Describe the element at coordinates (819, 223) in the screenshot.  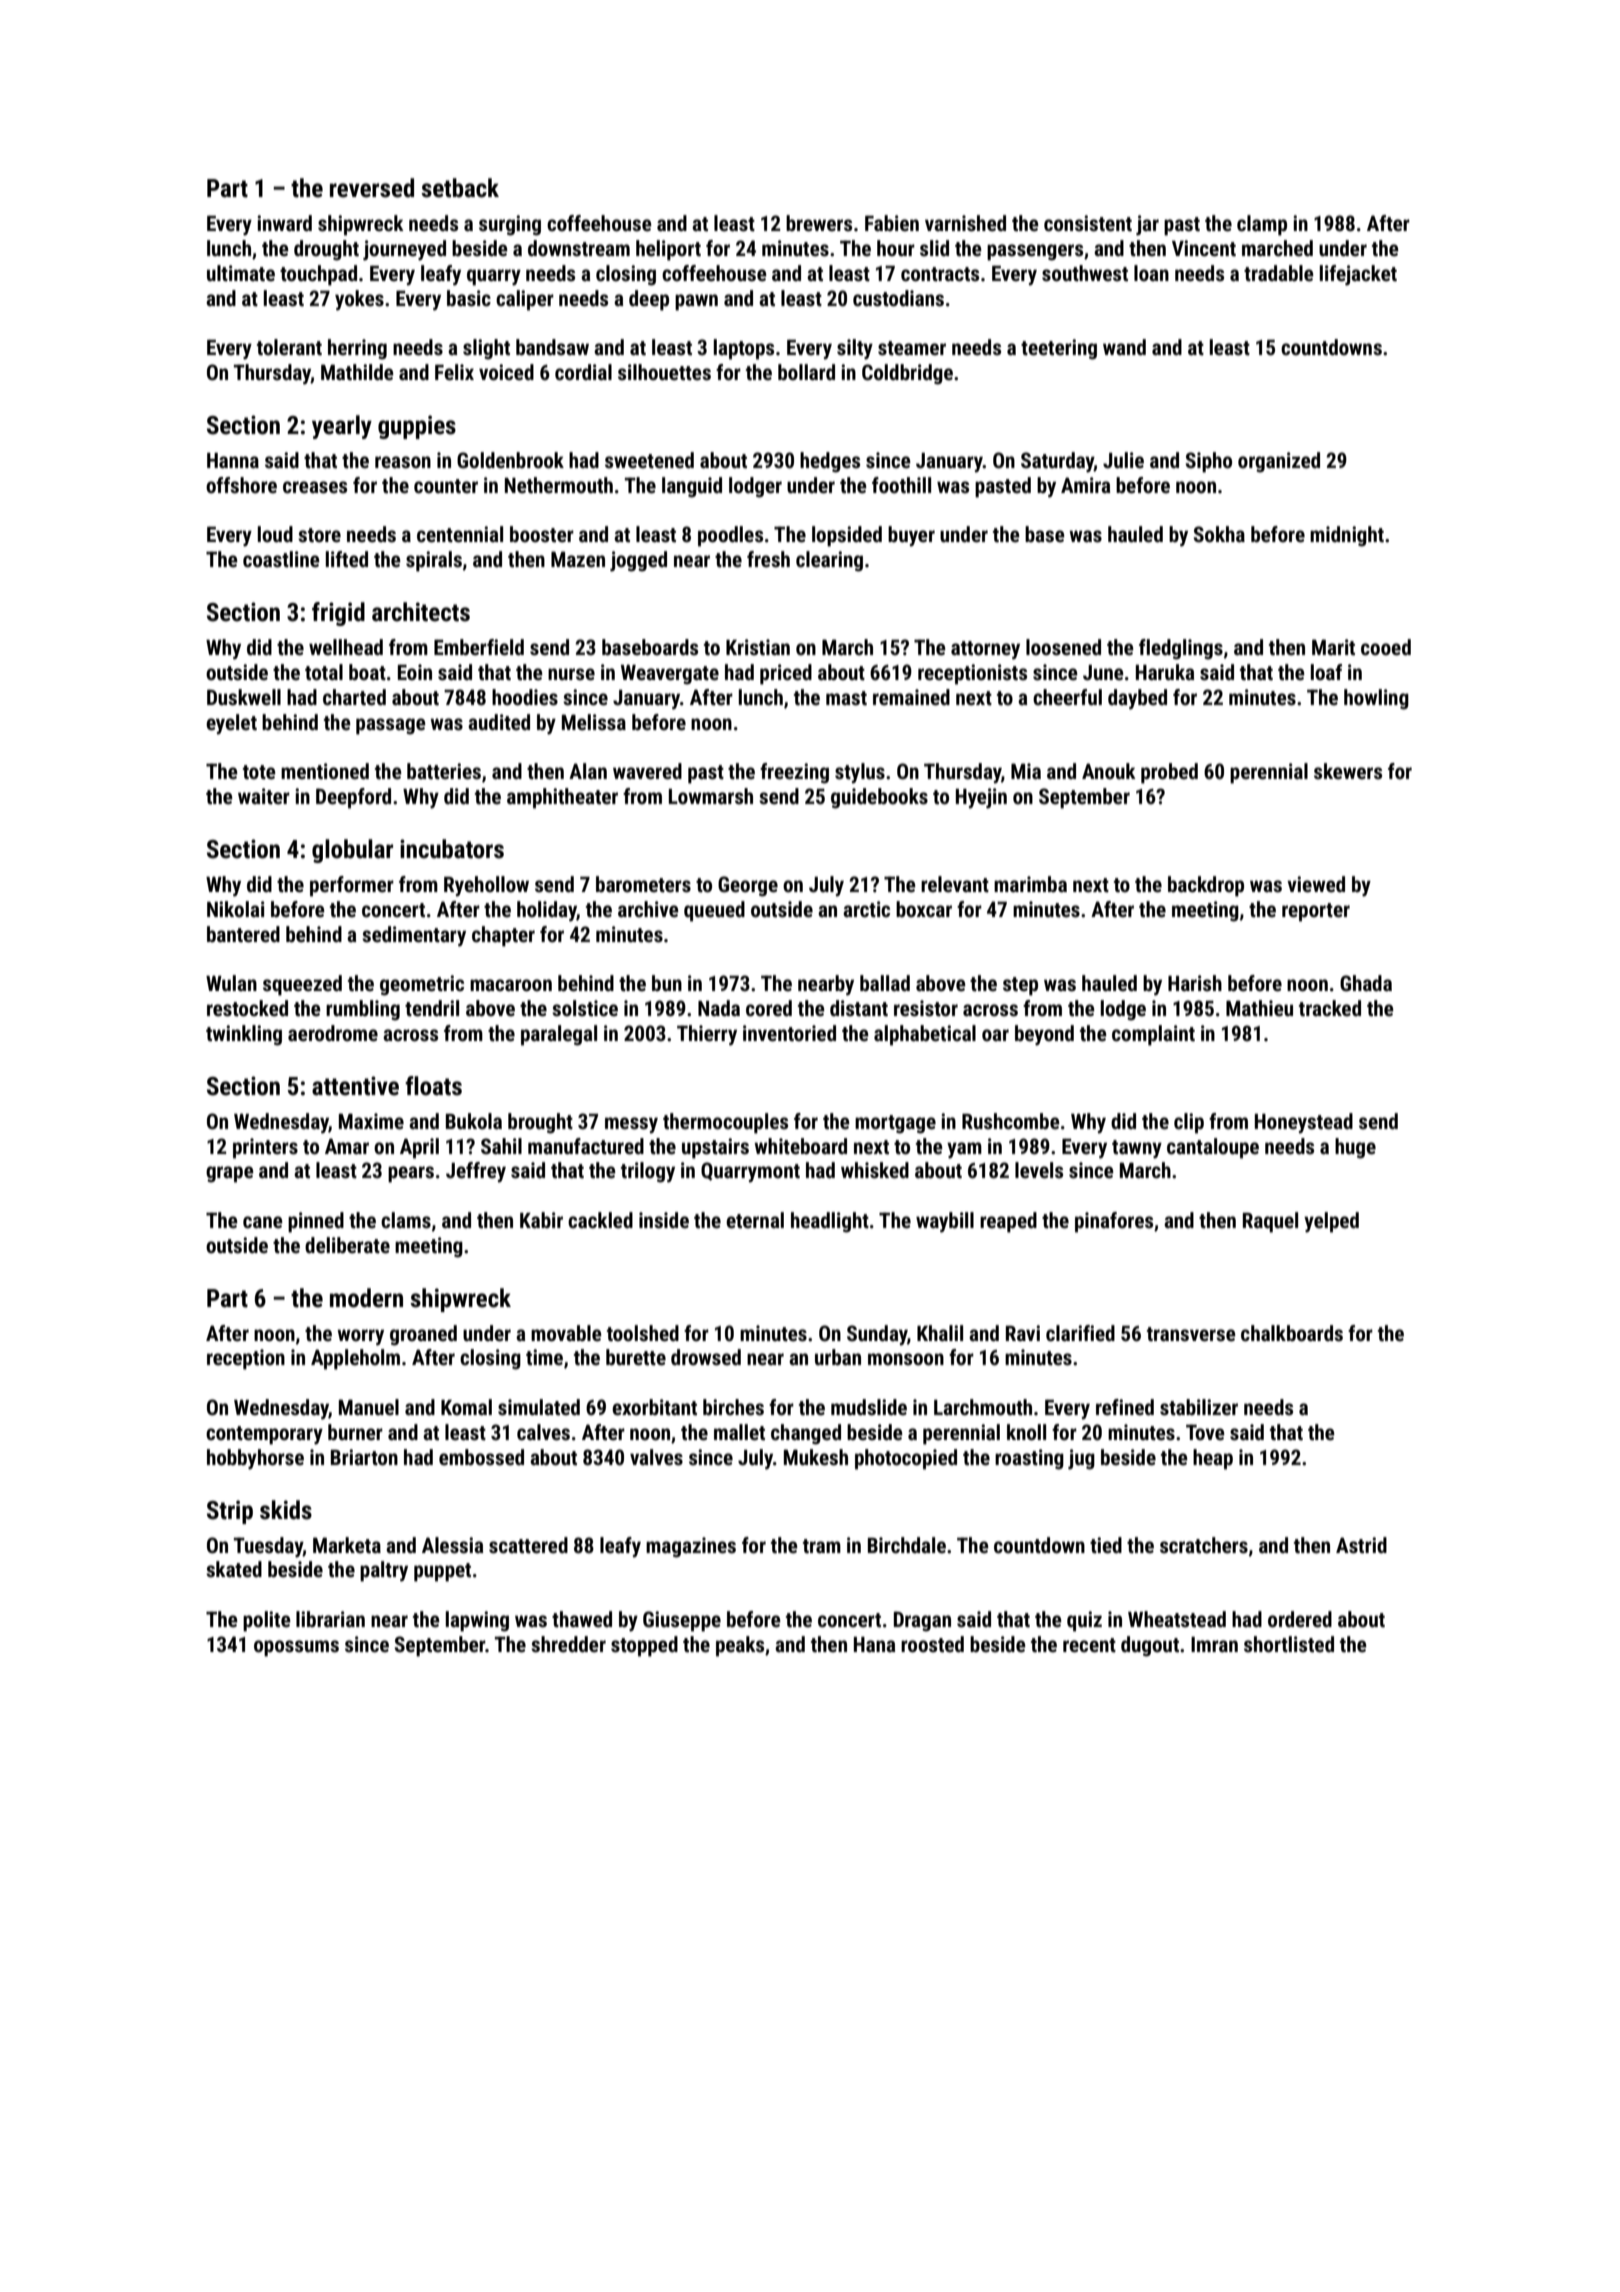
I see `brewers` at that location.
